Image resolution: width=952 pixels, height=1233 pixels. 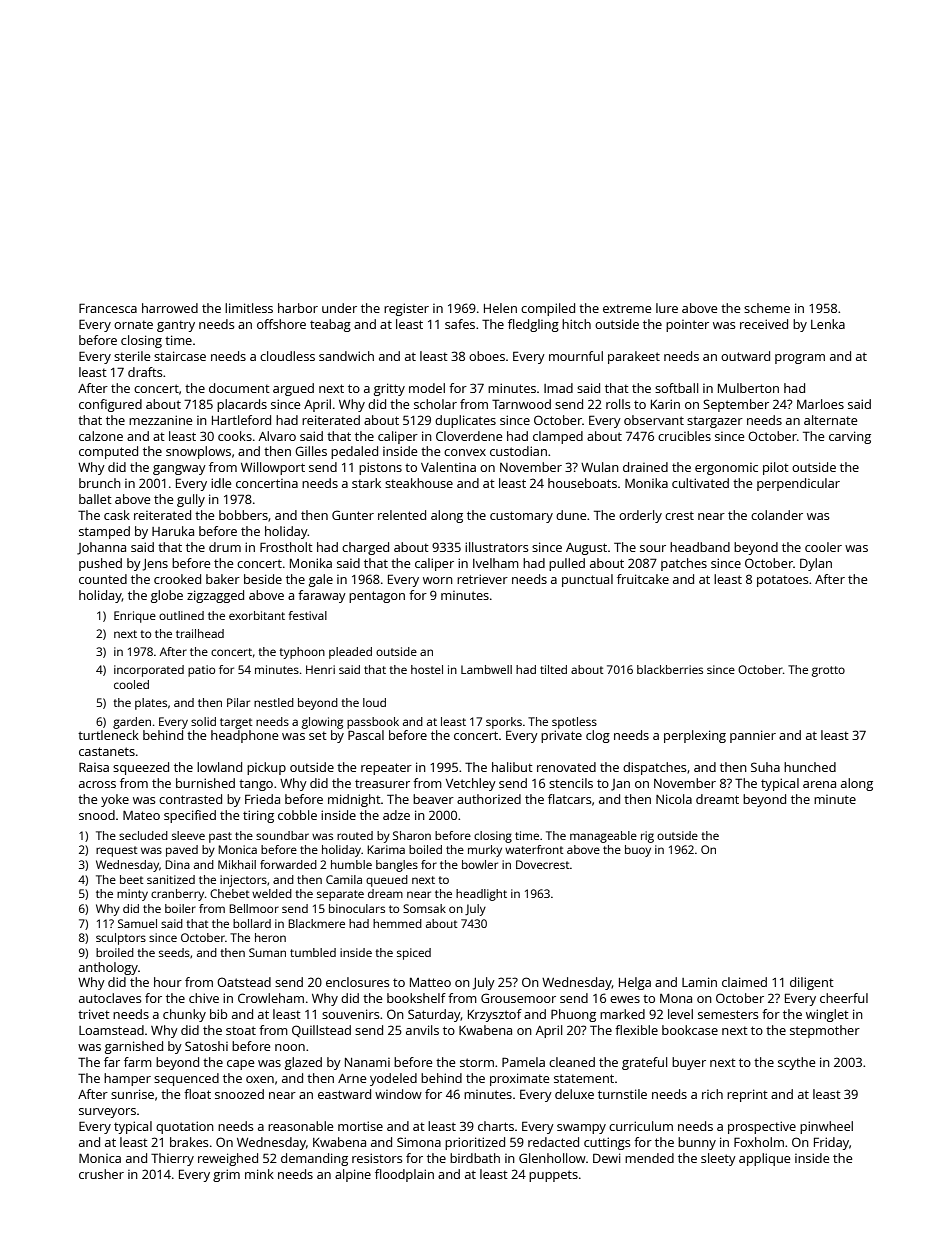 I want to click on puppets, so click(x=553, y=1176).
